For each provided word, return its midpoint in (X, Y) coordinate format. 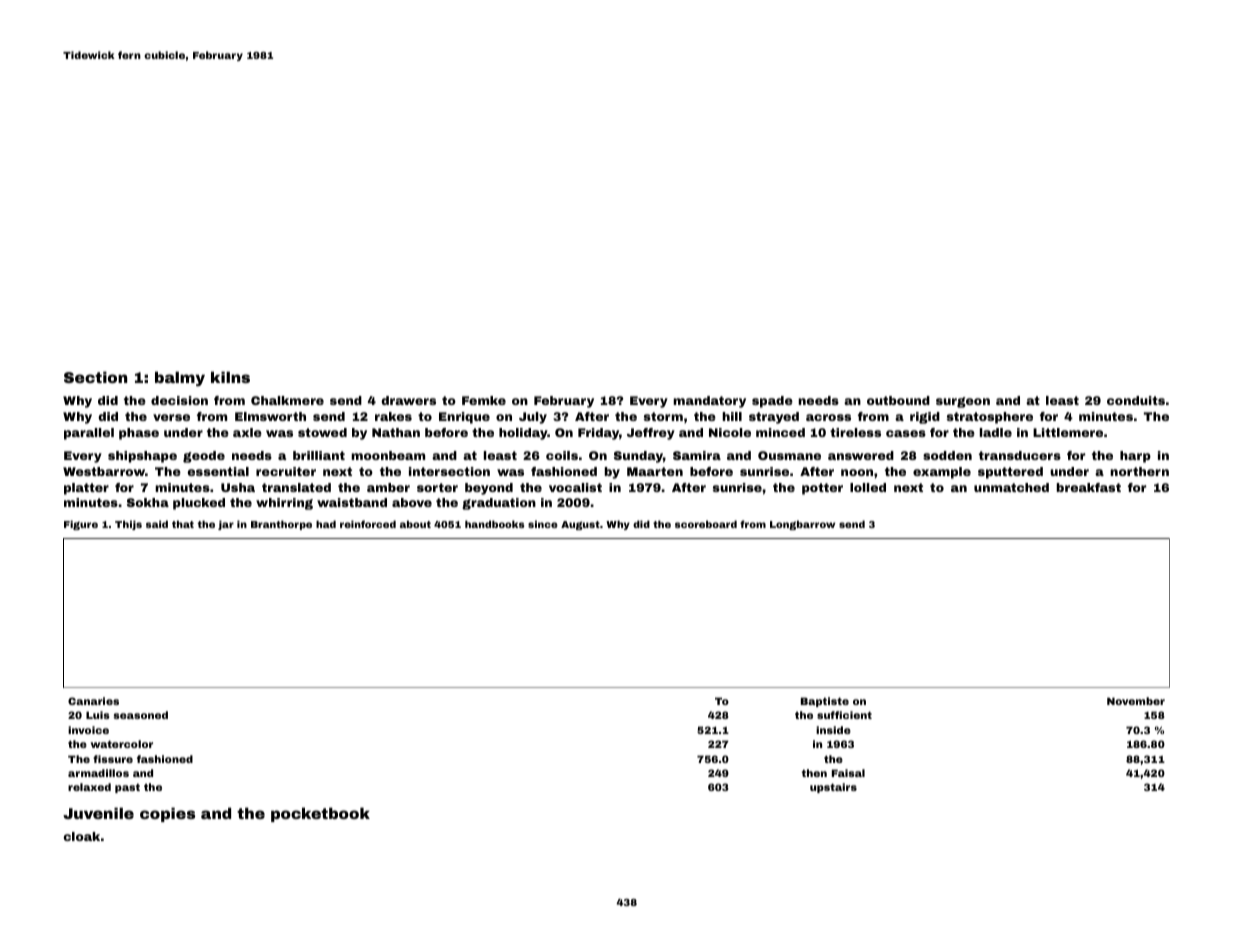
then (814, 773)
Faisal (848, 773)
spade (772, 402)
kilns (230, 377)
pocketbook (320, 814)
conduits (1136, 400)
